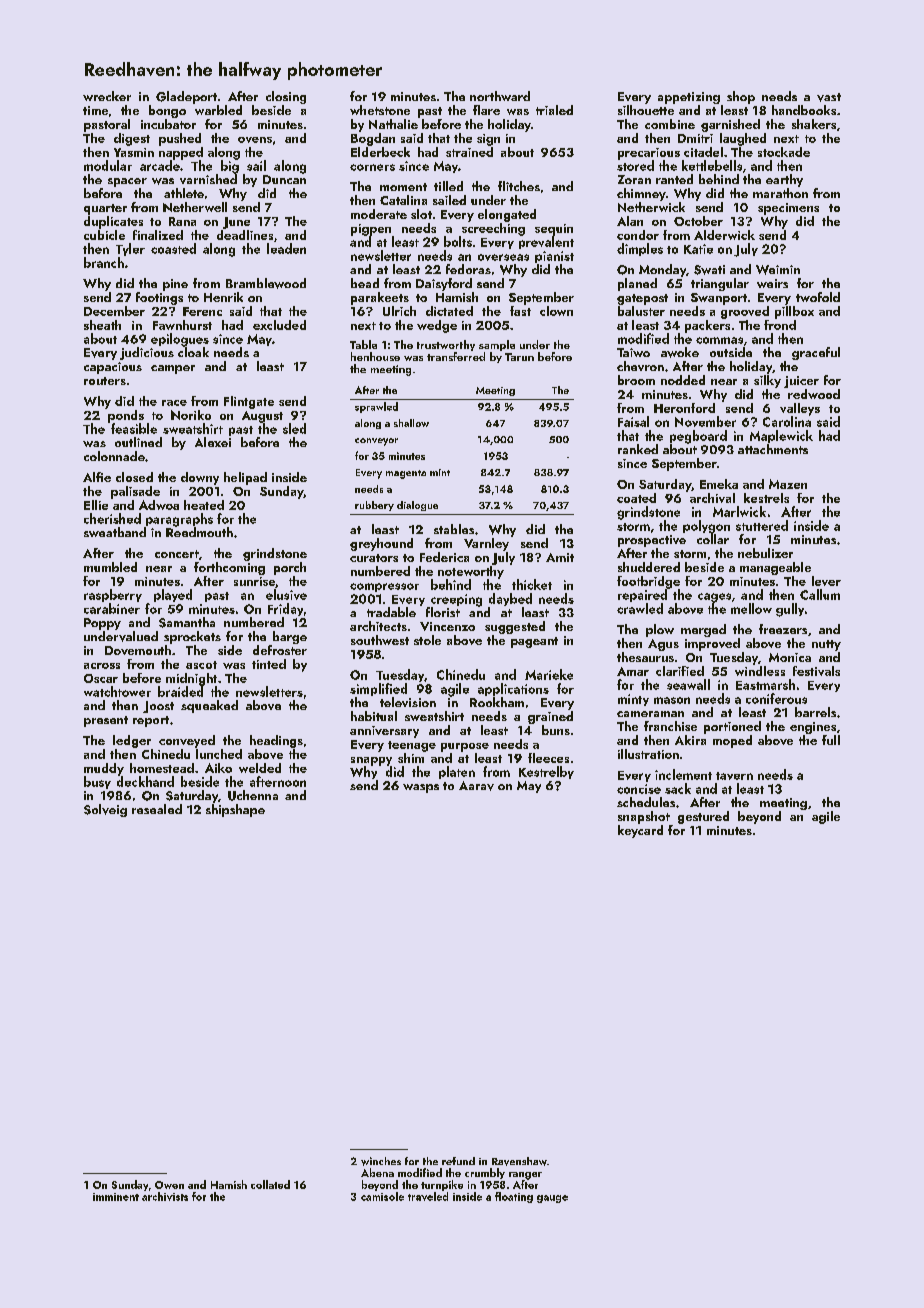 This screenshot has width=924, height=1308. I want to click on napped, so click(181, 153).
